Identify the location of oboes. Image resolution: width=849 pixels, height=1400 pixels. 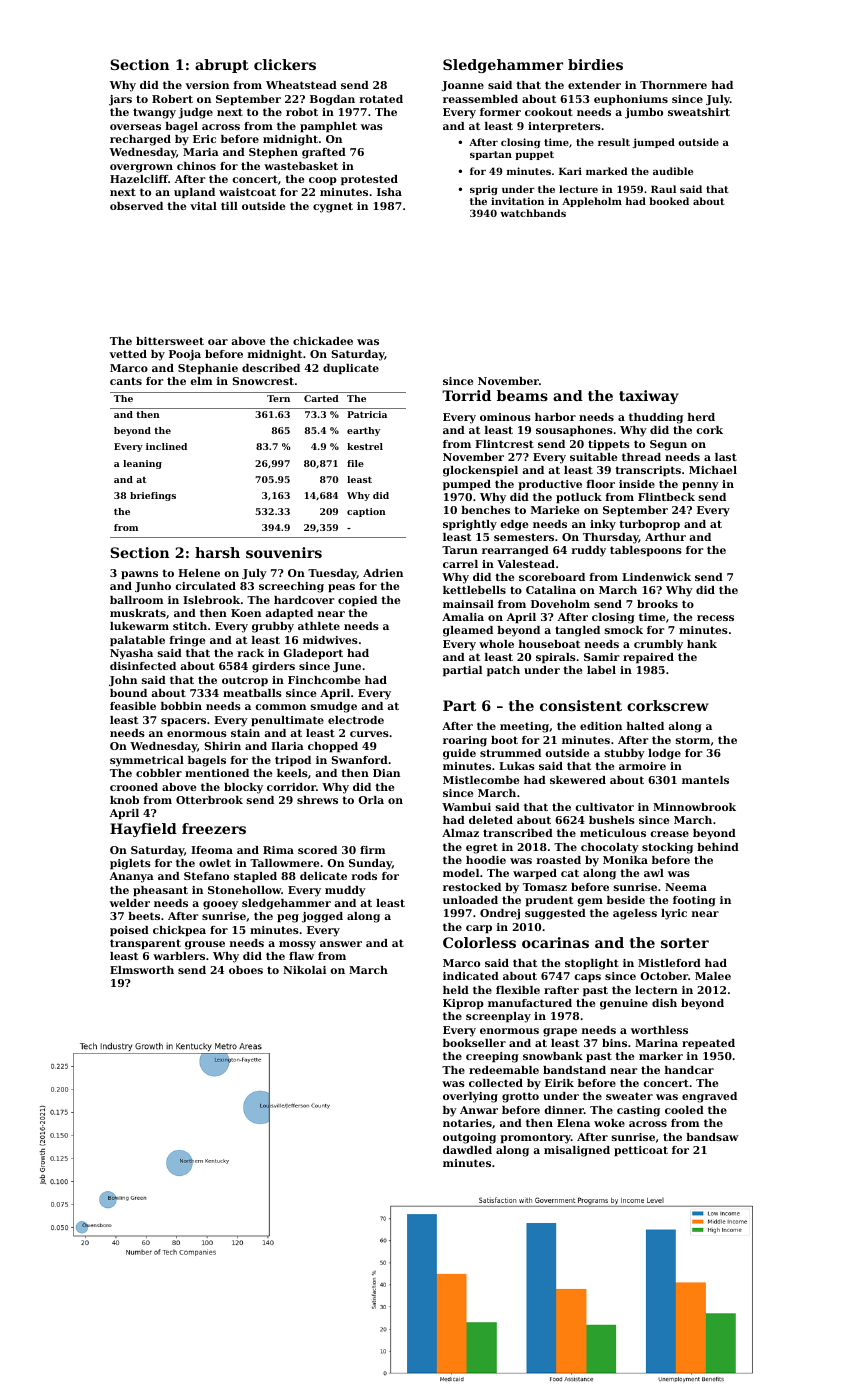
(246, 970).
